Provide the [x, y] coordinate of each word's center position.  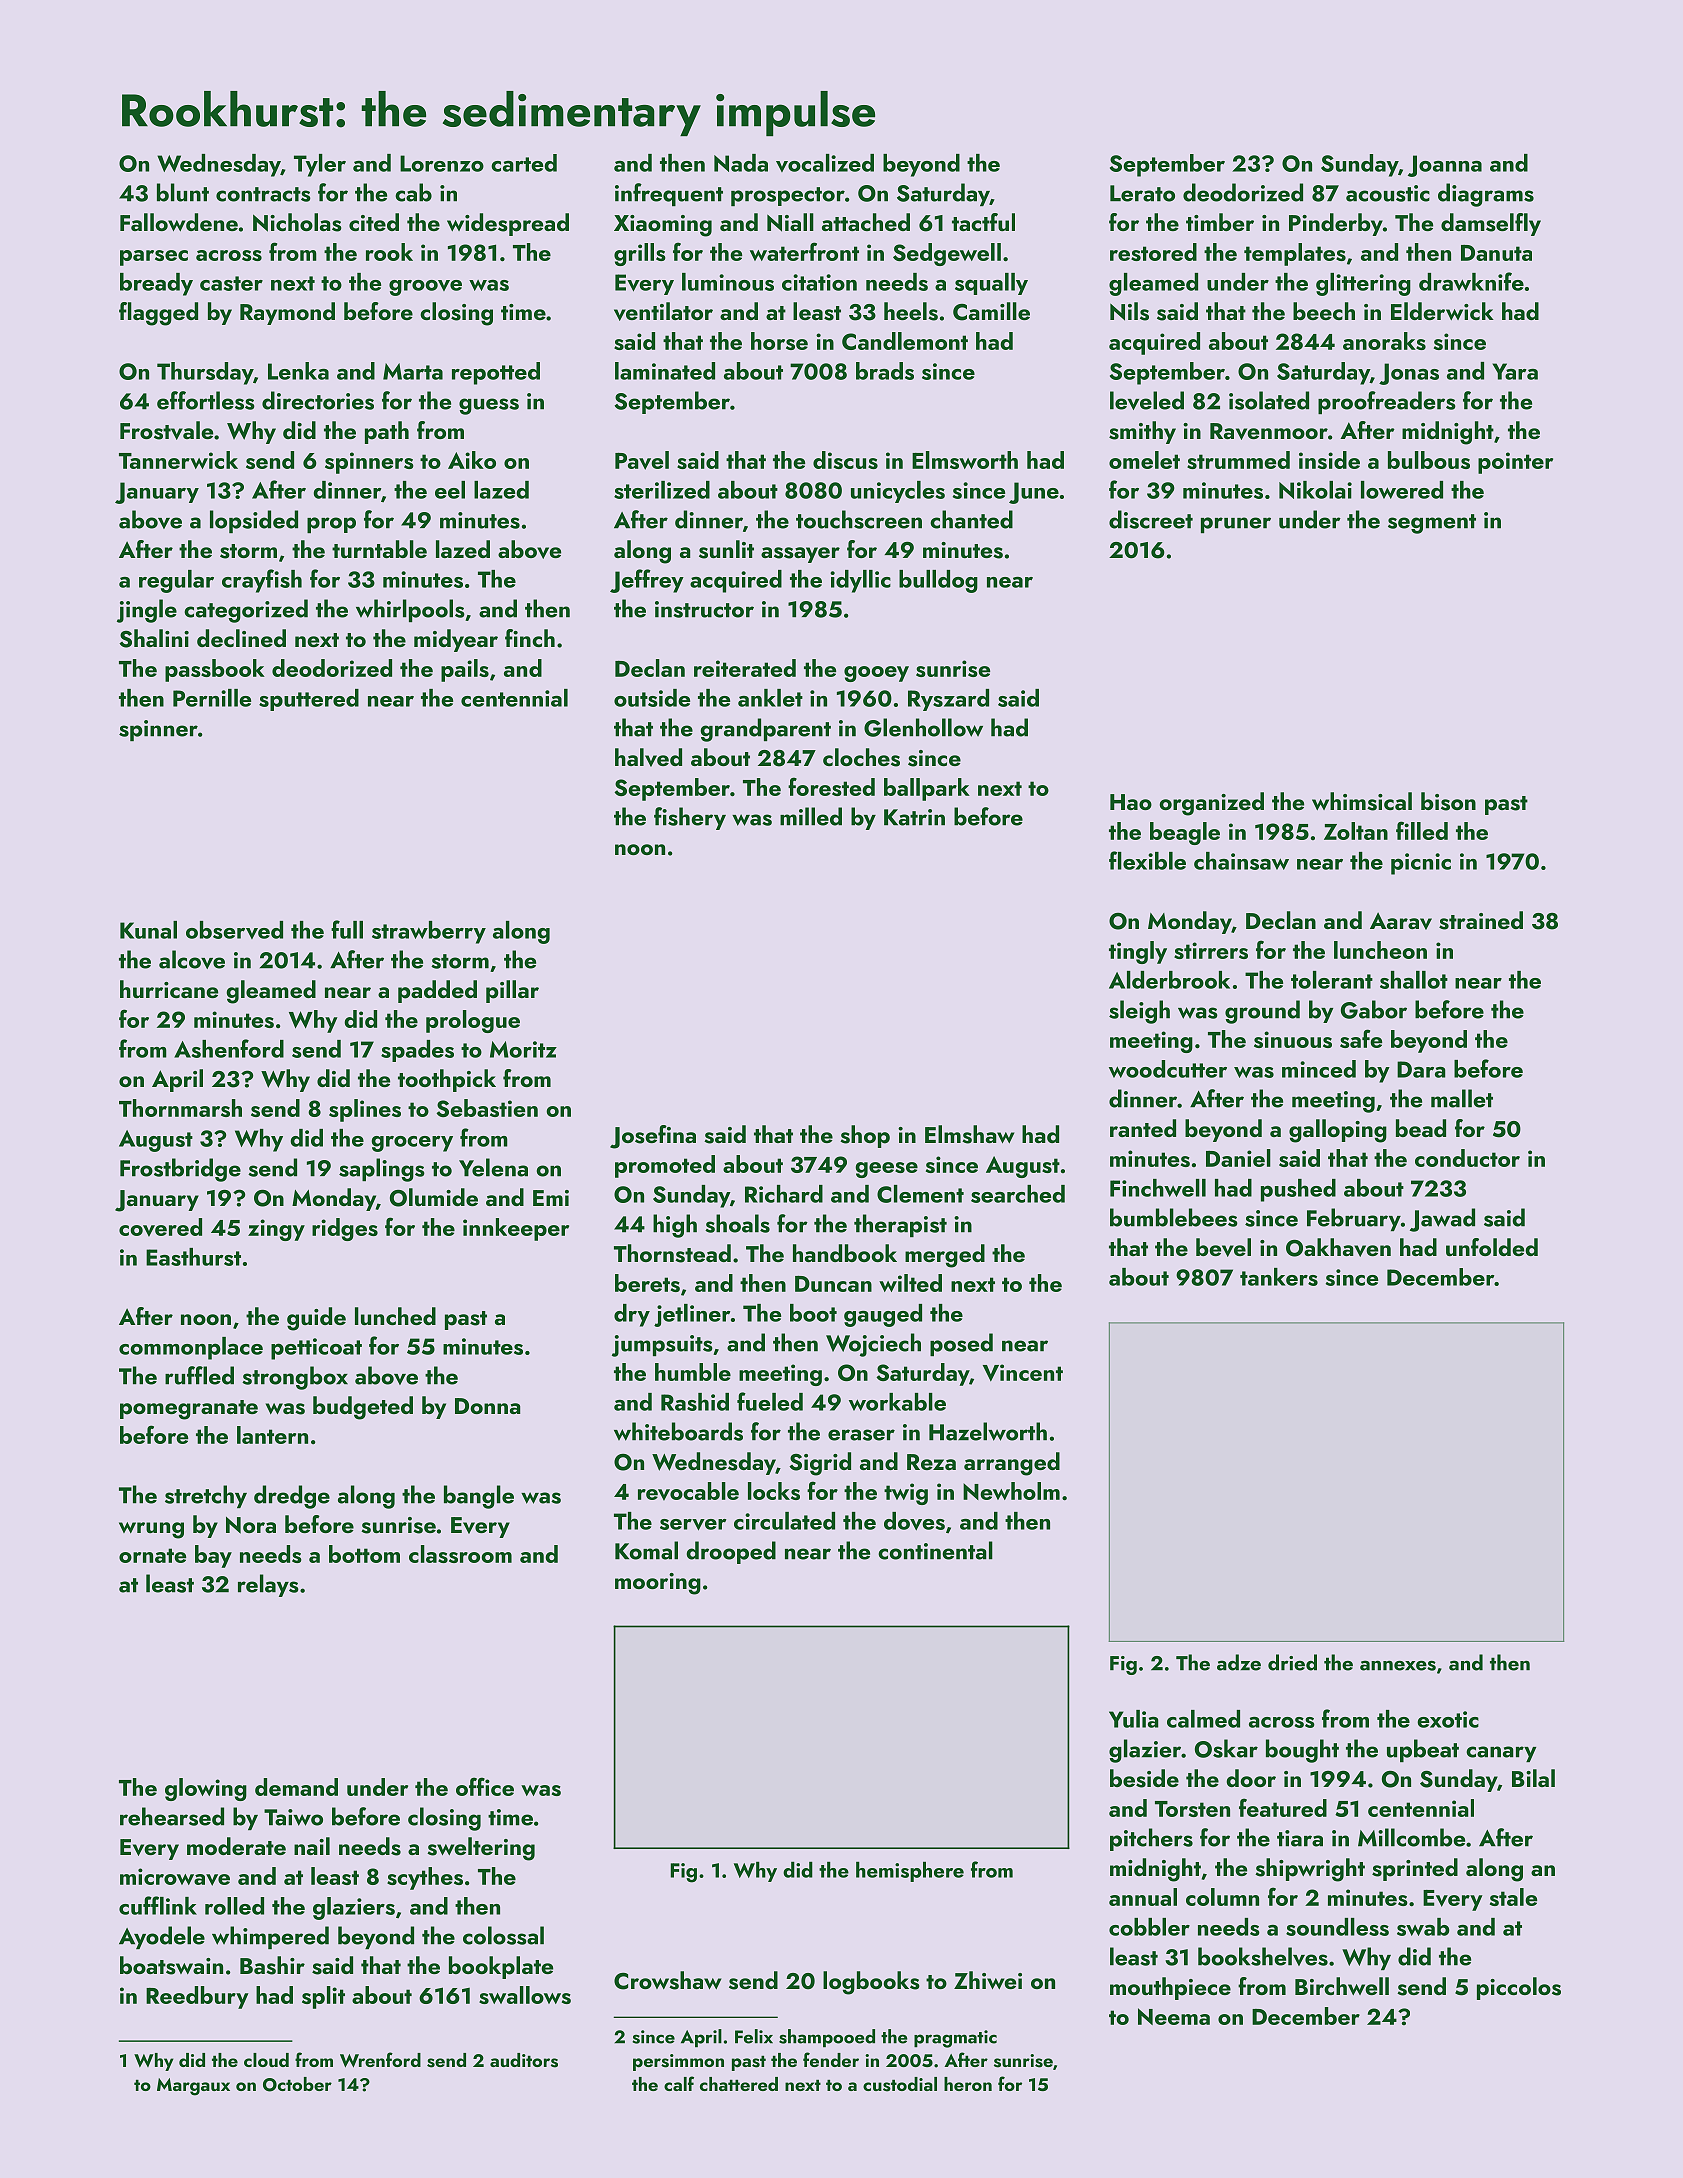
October [297, 2084]
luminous [728, 282]
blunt [183, 192]
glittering [1363, 284]
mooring [658, 1584]
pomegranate [189, 1410]
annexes [1398, 1665]
